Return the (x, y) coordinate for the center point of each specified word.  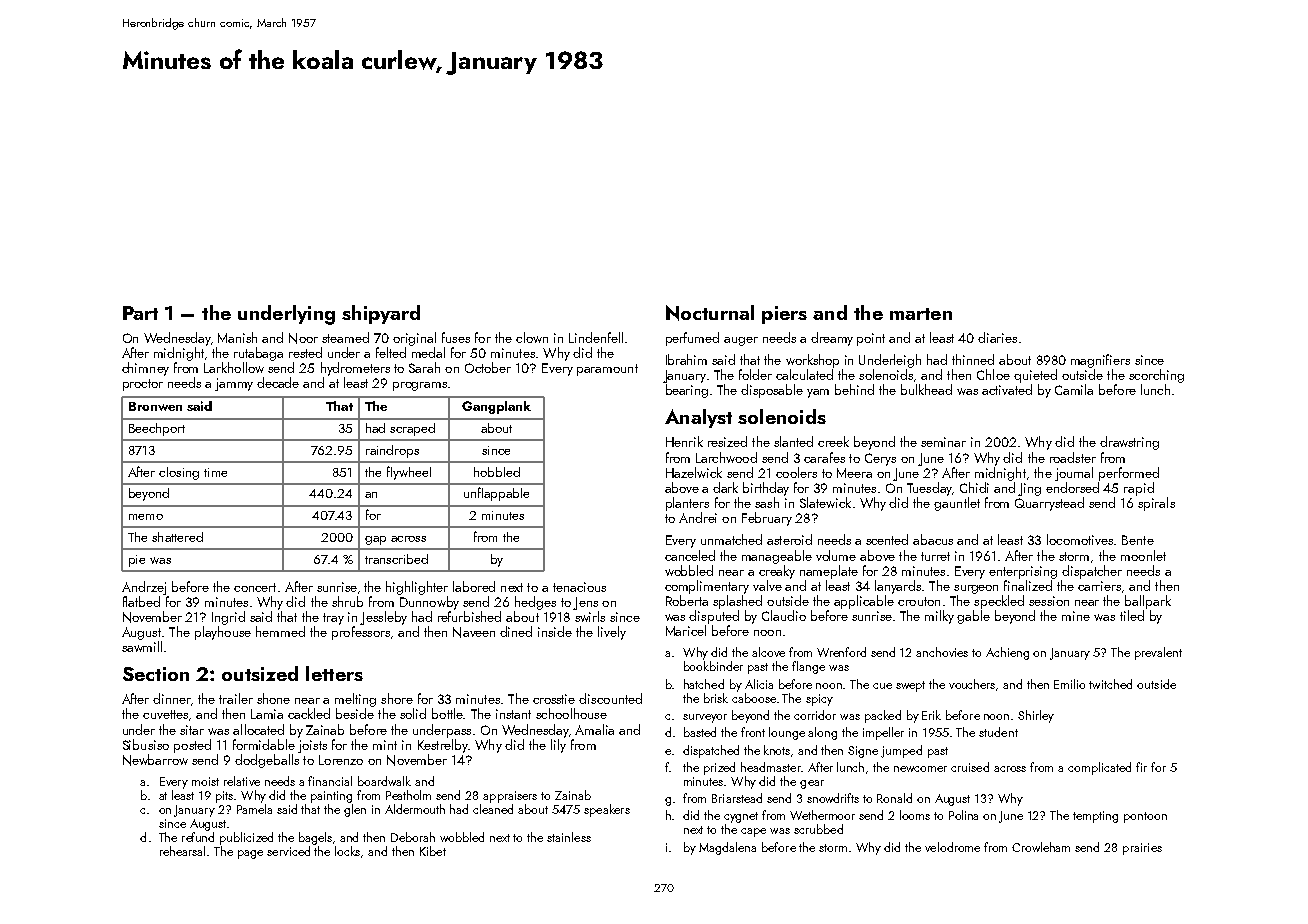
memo (146, 517)
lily (558, 746)
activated (1007, 389)
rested (305, 352)
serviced (288, 851)
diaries (997, 337)
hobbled (497, 472)
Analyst (698, 418)
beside (355, 713)
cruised (970, 767)
